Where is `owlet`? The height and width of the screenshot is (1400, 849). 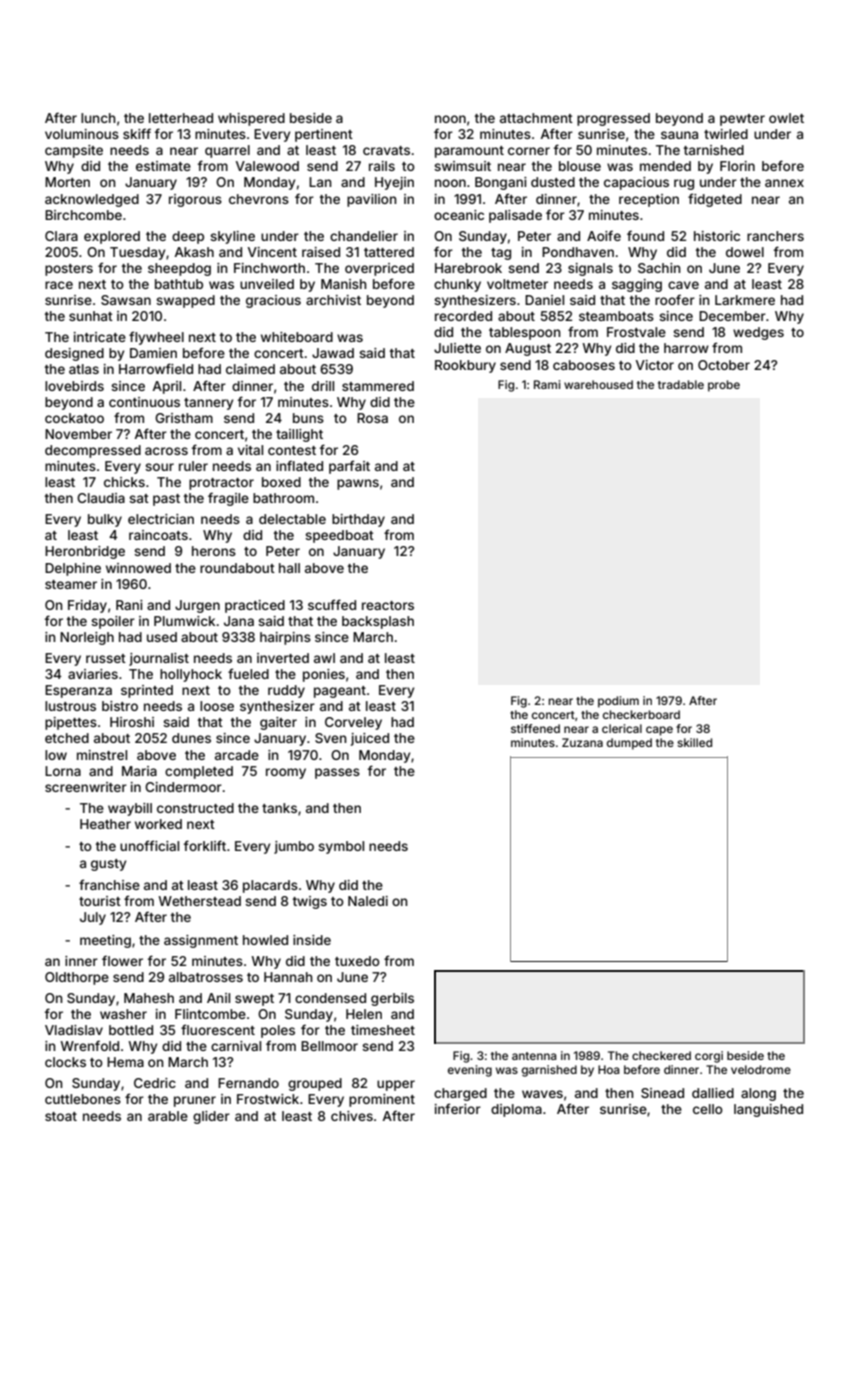
owlet is located at coordinates (786, 118).
